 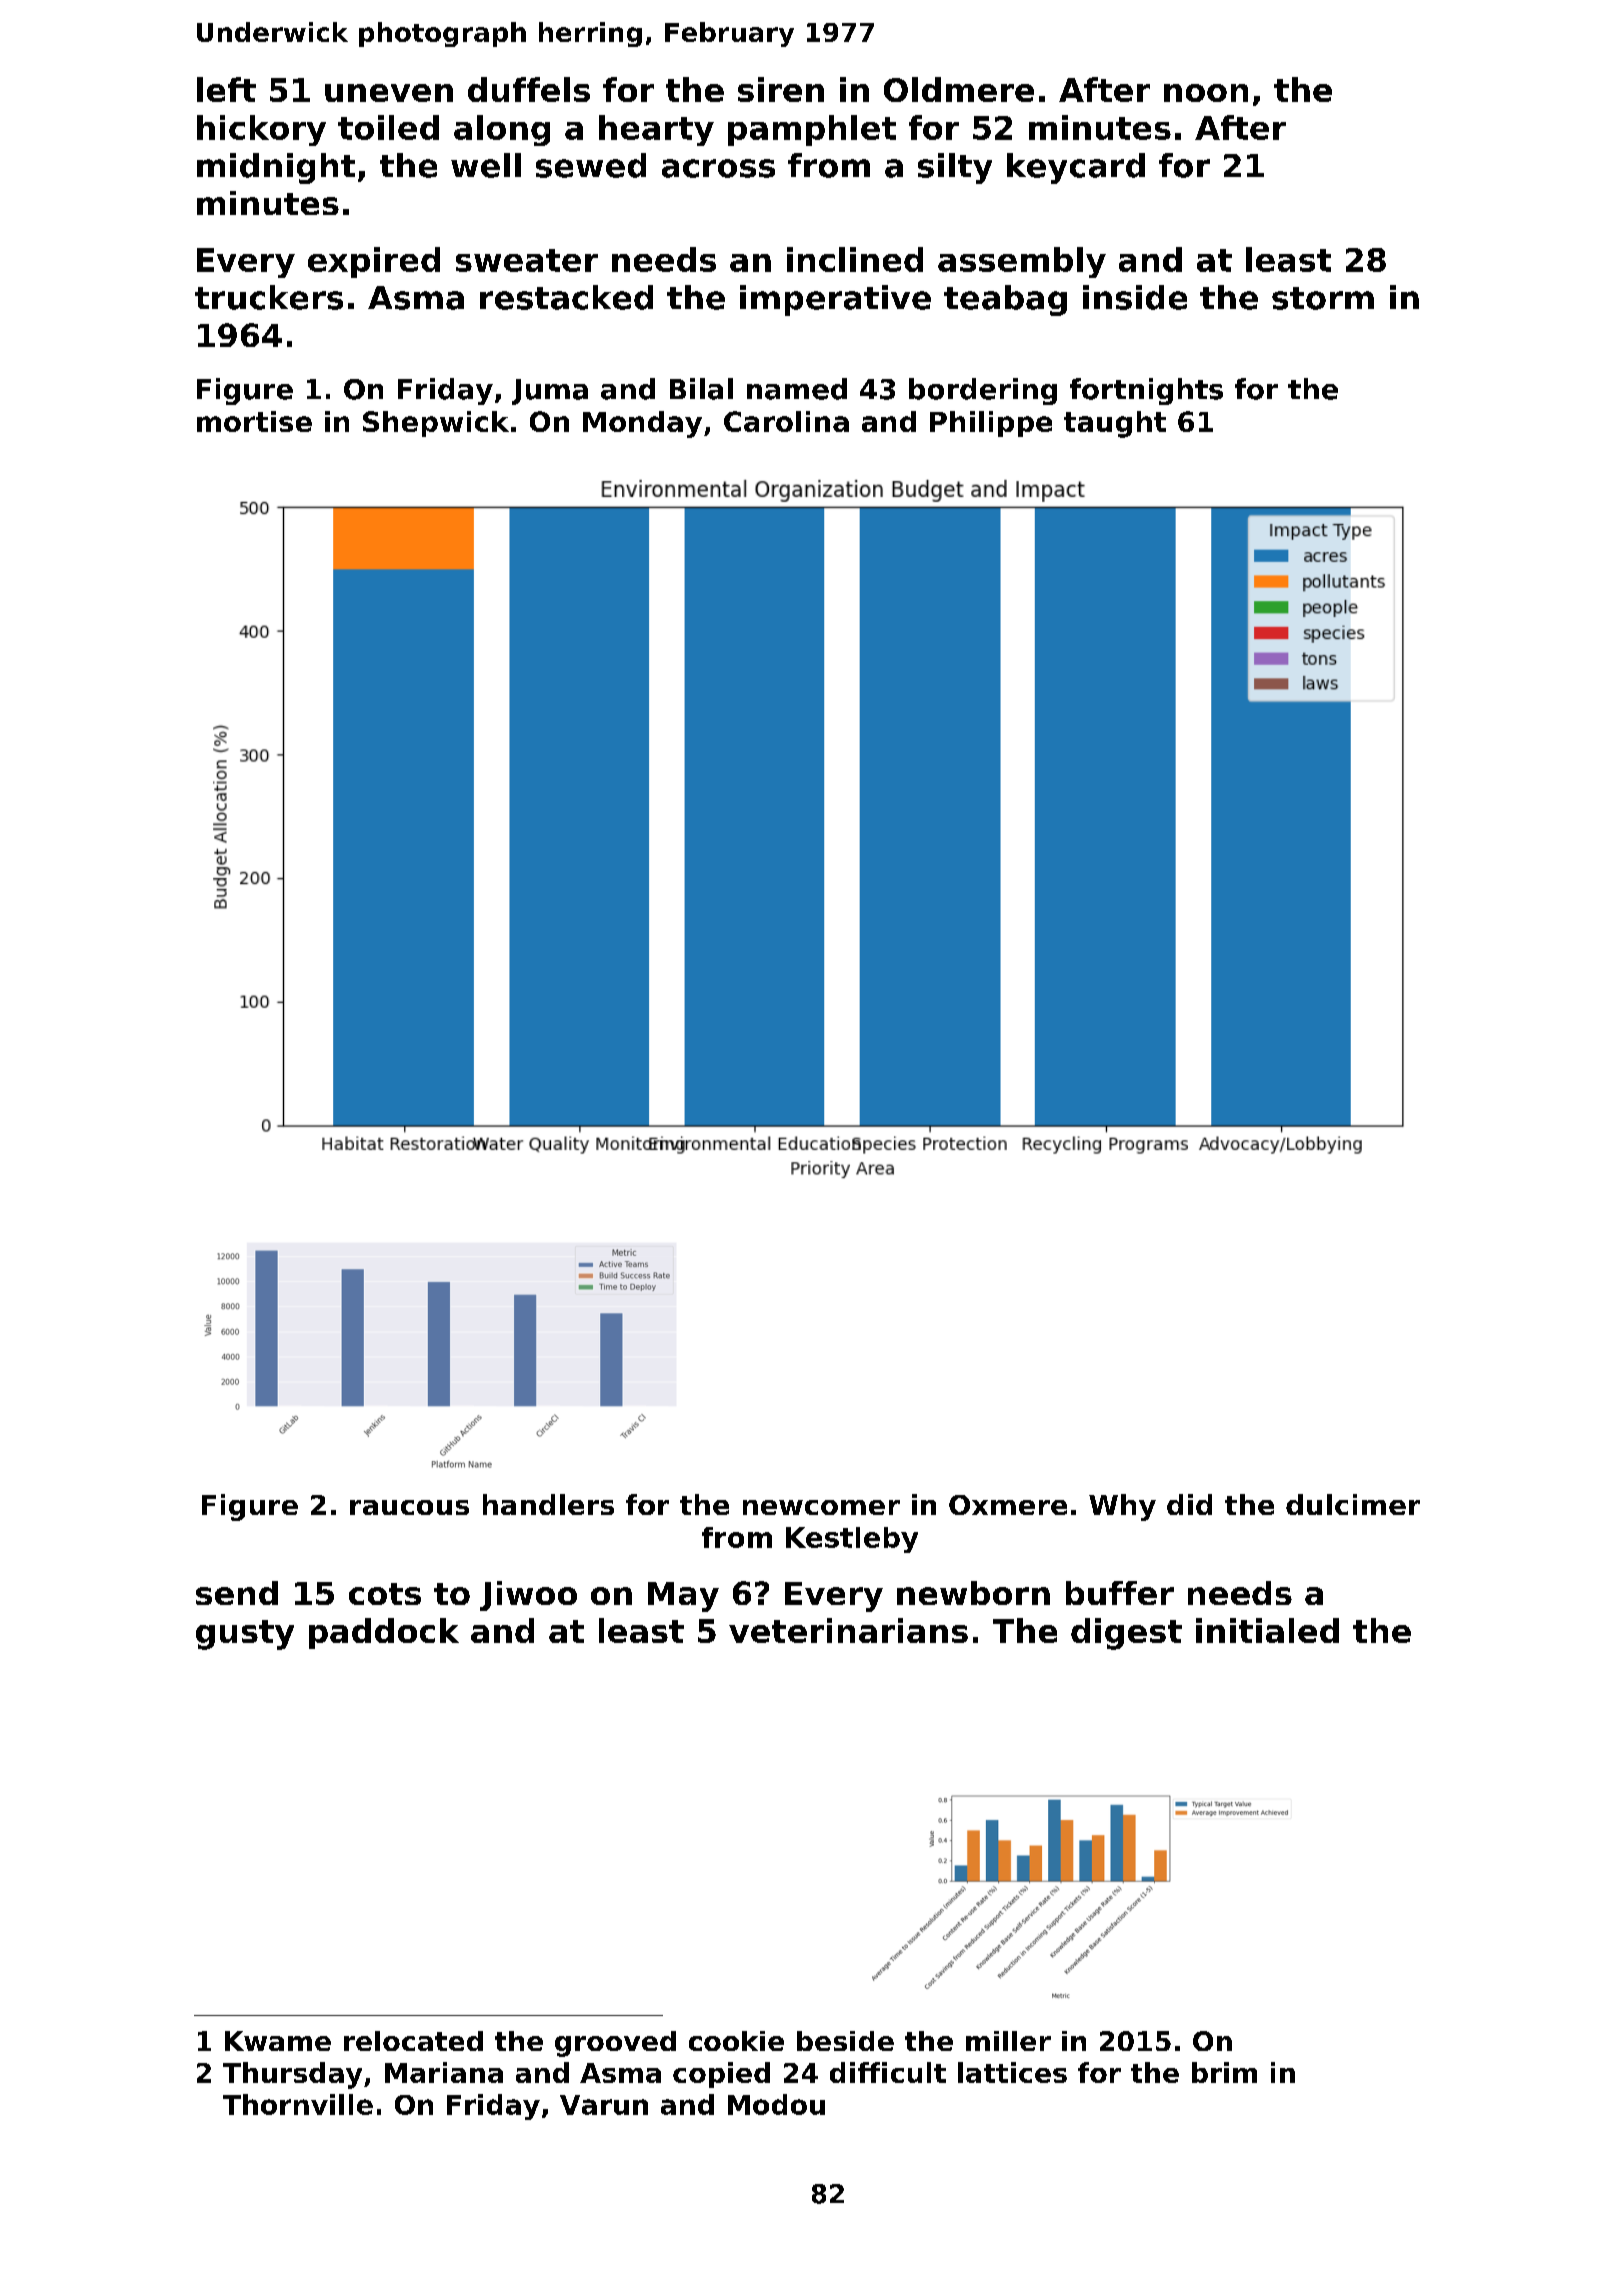 I want to click on raucous, so click(x=409, y=1507).
